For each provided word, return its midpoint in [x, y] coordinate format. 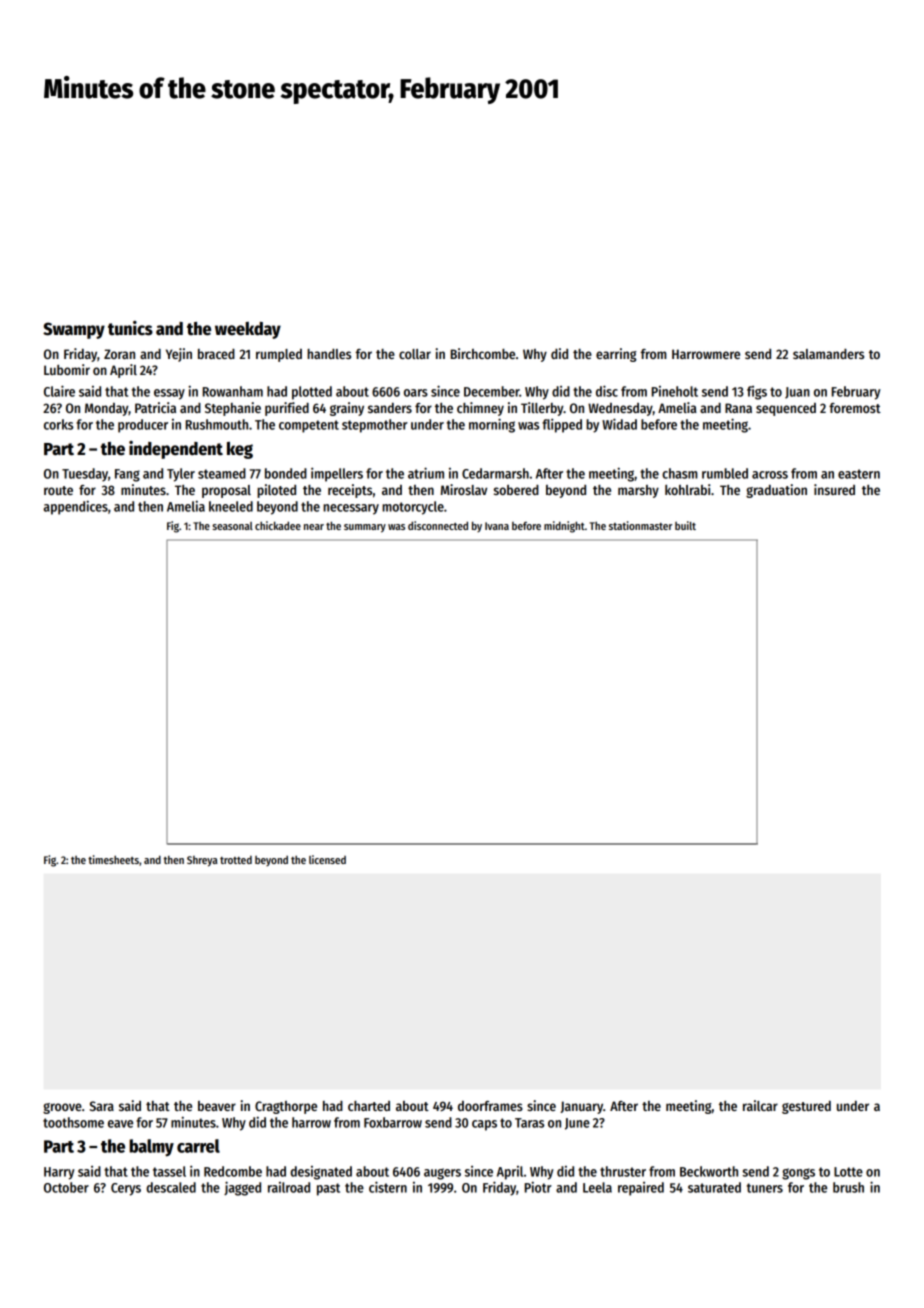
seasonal [232, 526]
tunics [130, 328]
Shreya [202, 861]
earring [616, 355]
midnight [564, 527]
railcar [760, 1105]
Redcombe [233, 1171]
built [685, 525]
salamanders [828, 354]
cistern [388, 1187]
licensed [327, 859]
